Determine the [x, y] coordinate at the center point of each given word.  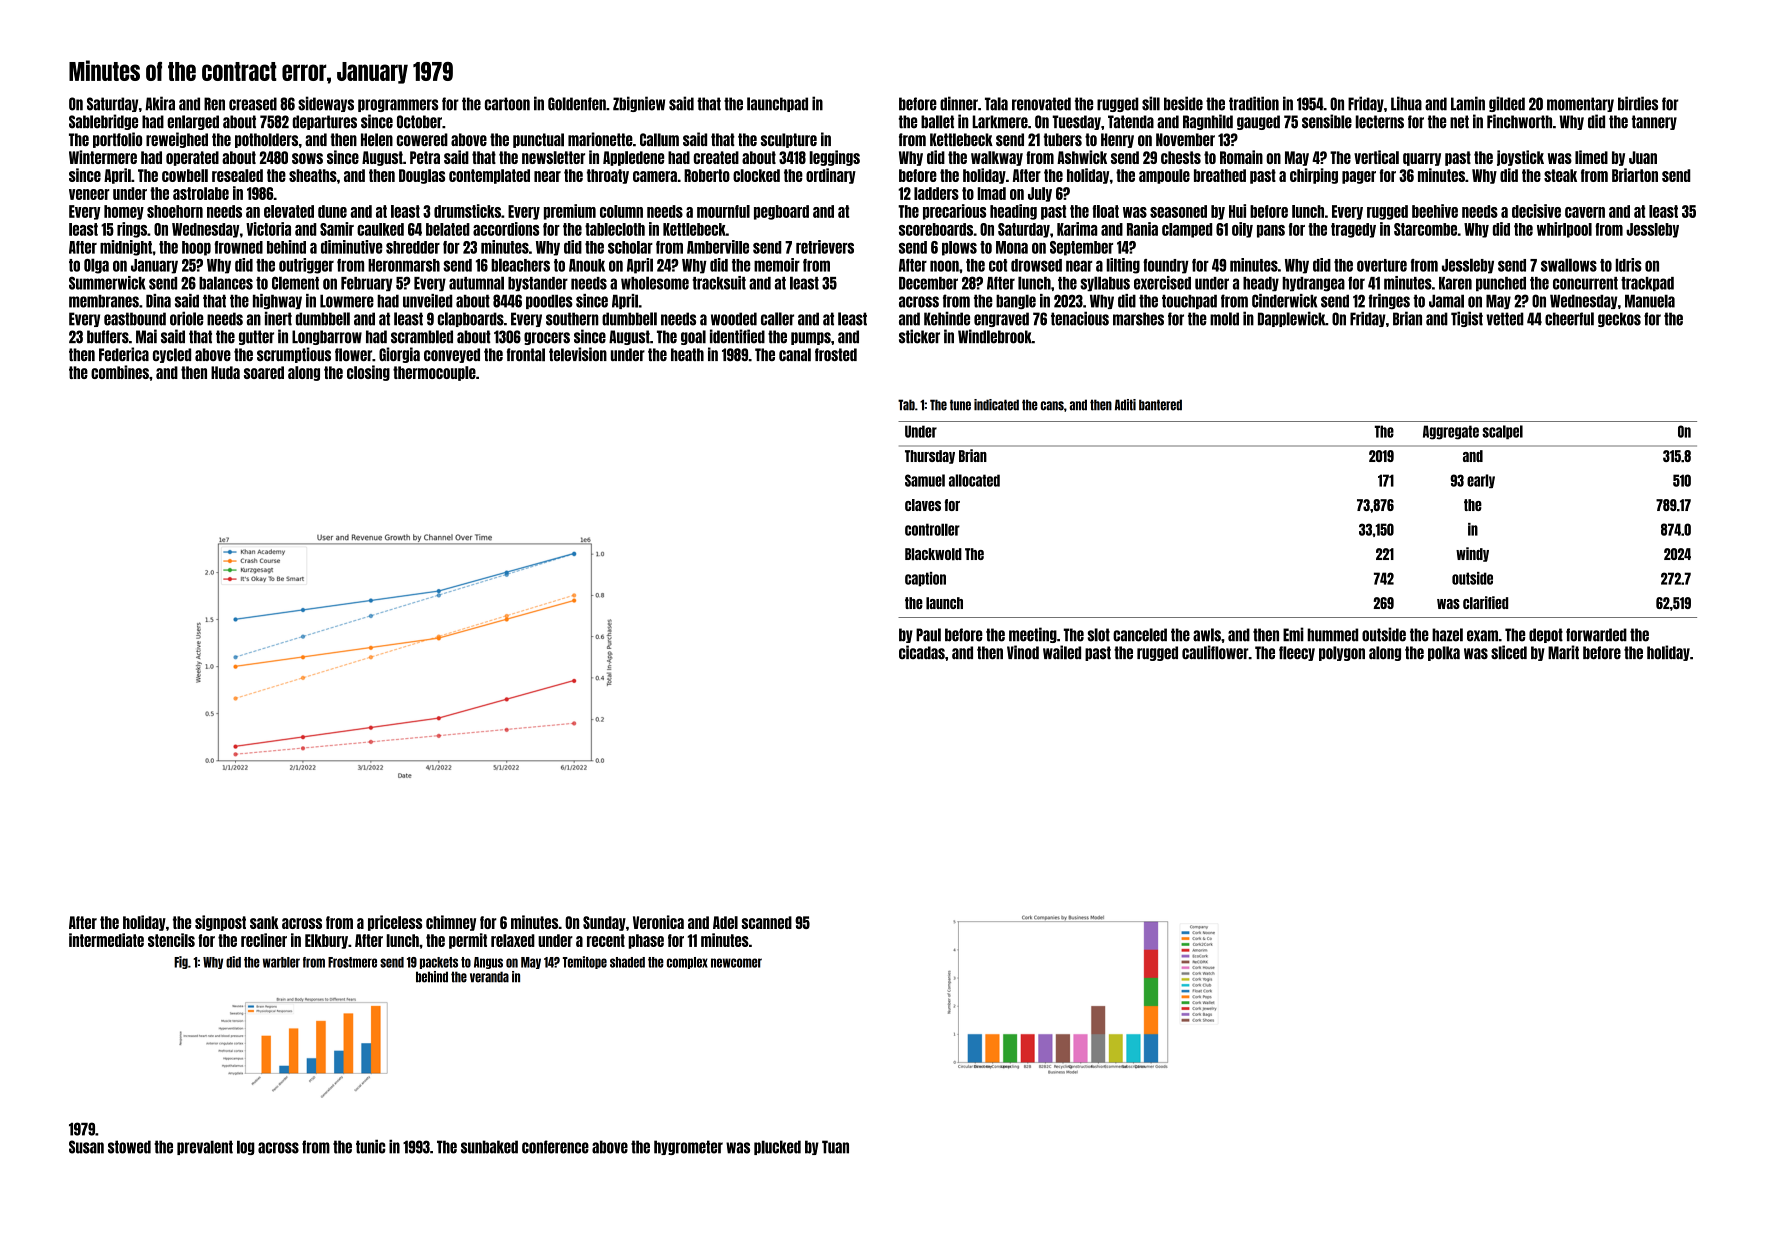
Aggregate [1451, 432]
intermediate [106, 940]
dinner [959, 103]
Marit [1563, 652]
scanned [767, 922]
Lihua [1406, 103]
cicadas [922, 652]
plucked [777, 1147]
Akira [160, 103]
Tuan [835, 1147]
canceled [1140, 635]
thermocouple [434, 373]
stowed [129, 1147]
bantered [1160, 405]
